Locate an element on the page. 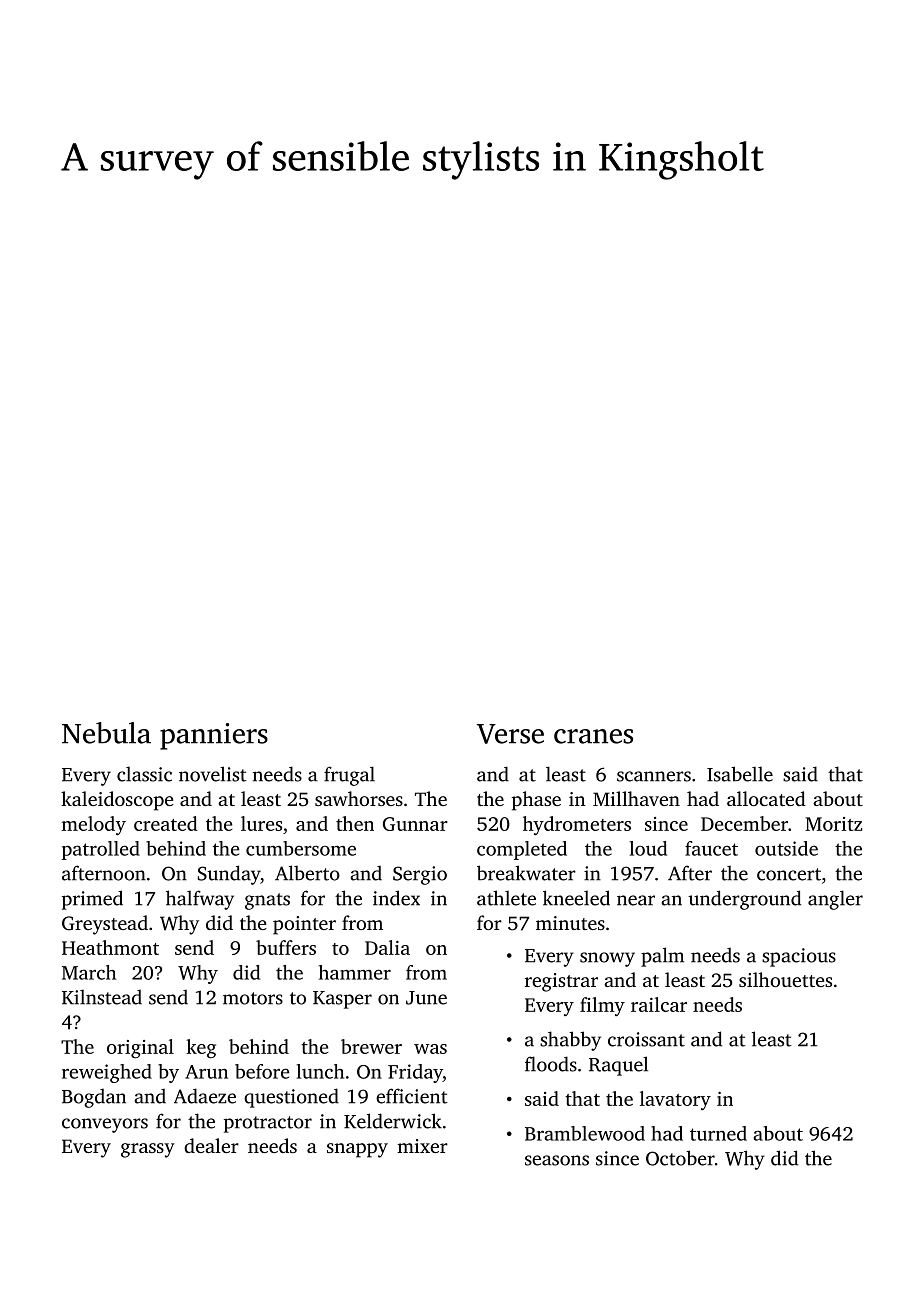 This page has width=924, height=1311. cranes is located at coordinates (593, 736).
